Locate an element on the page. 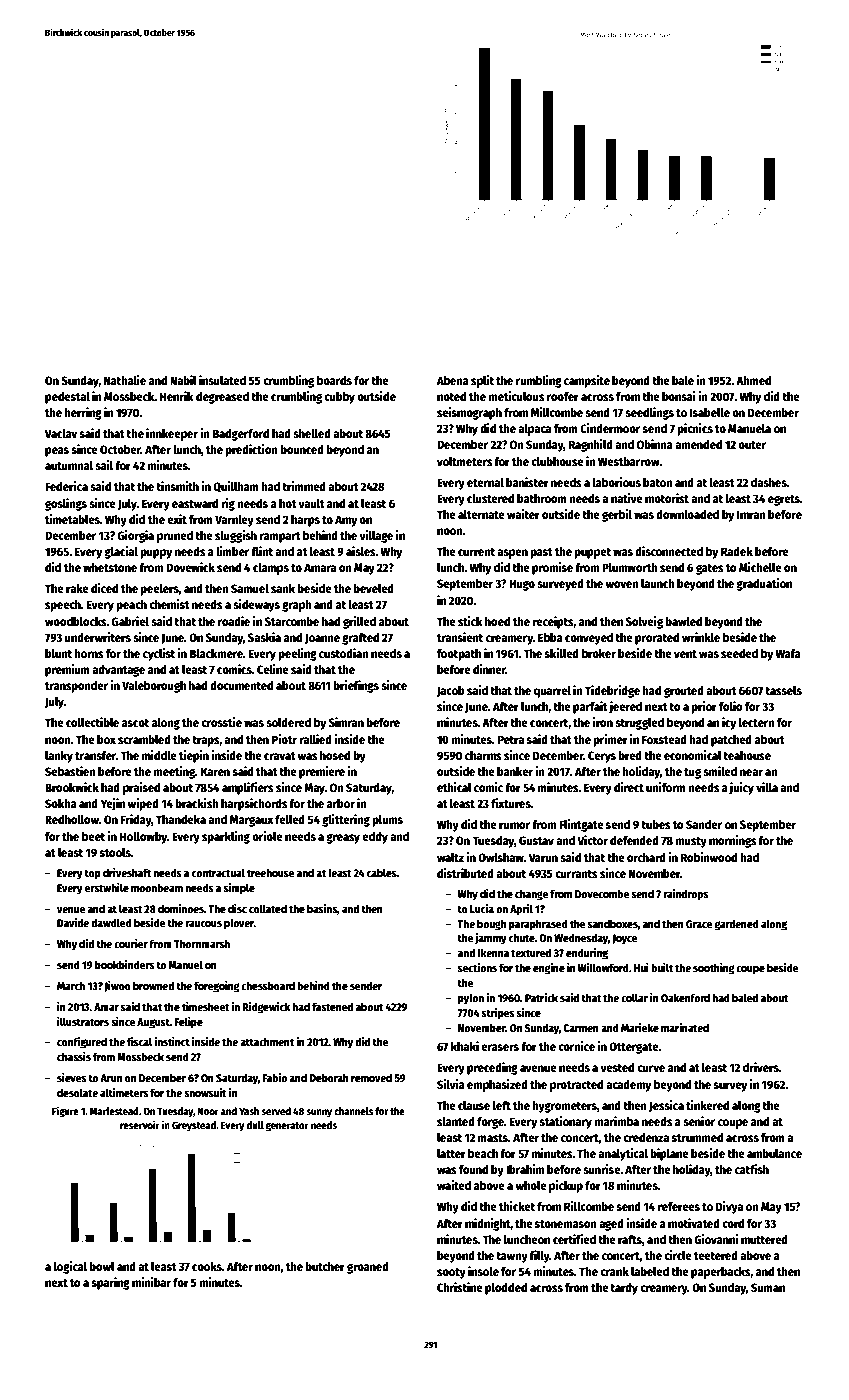  boards is located at coordinates (334, 380).
